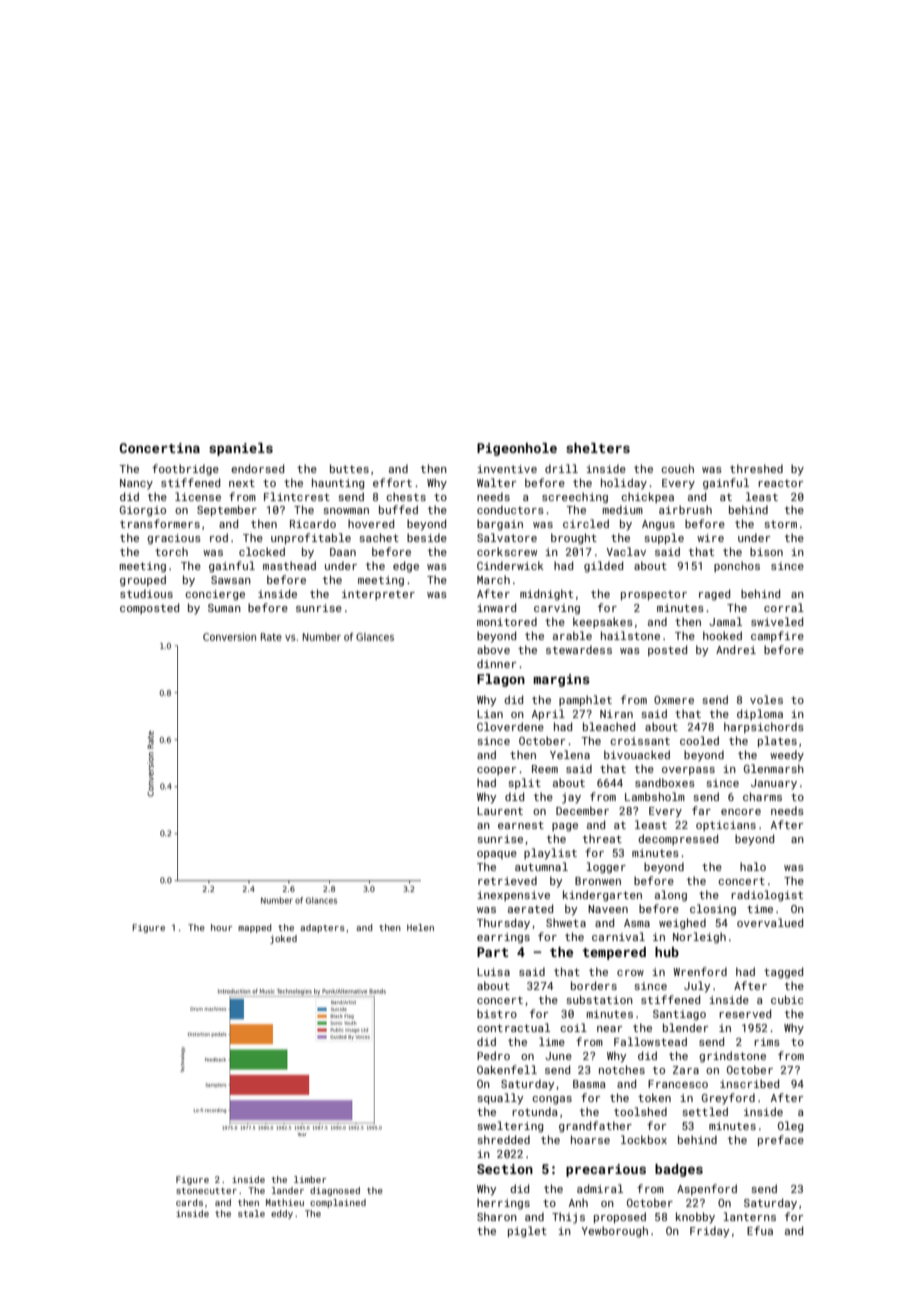  What do you see at coordinates (753, 866) in the page?
I see `halo` at bounding box center [753, 866].
